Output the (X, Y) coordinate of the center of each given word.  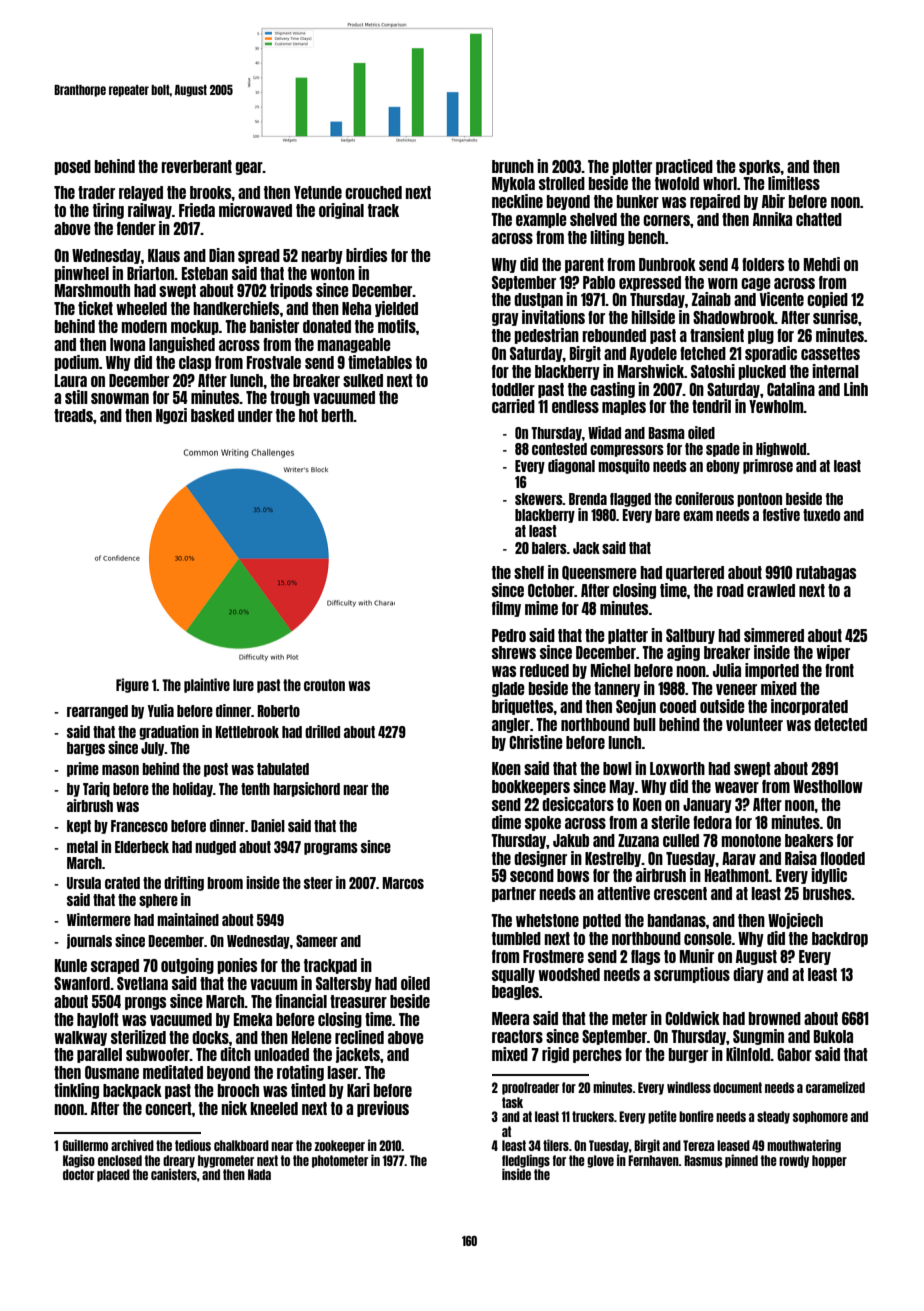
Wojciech (795, 921)
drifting (184, 883)
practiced (684, 167)
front (839, 670)
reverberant (196, 166)
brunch (513, 166)
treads (73, 415)
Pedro (509, 635)
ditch (235, 1054)
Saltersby (344, 984)
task (512, 1102)
